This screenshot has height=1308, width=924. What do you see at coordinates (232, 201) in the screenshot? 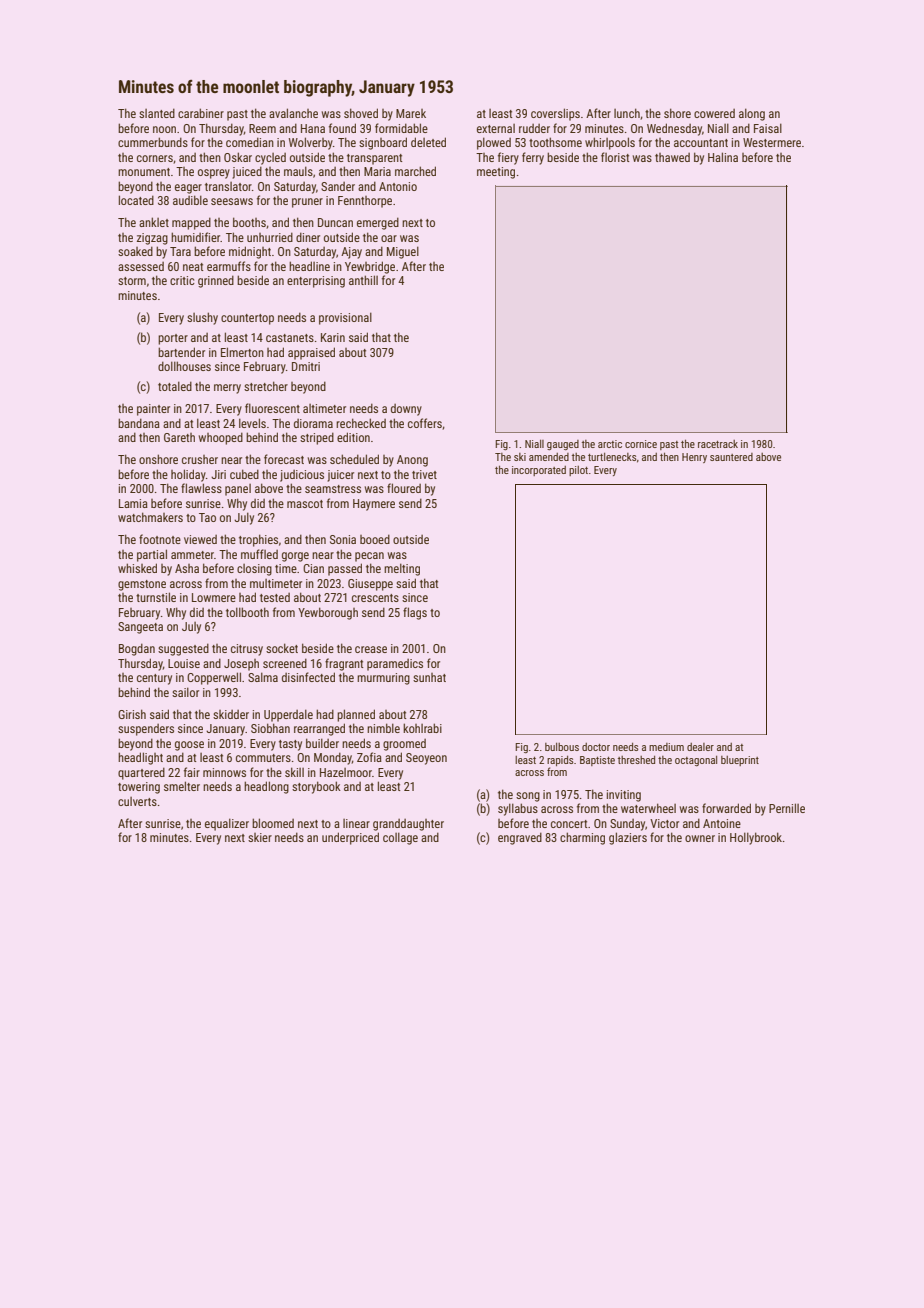
I see `seesaws` at bounding box center [232, 201].
